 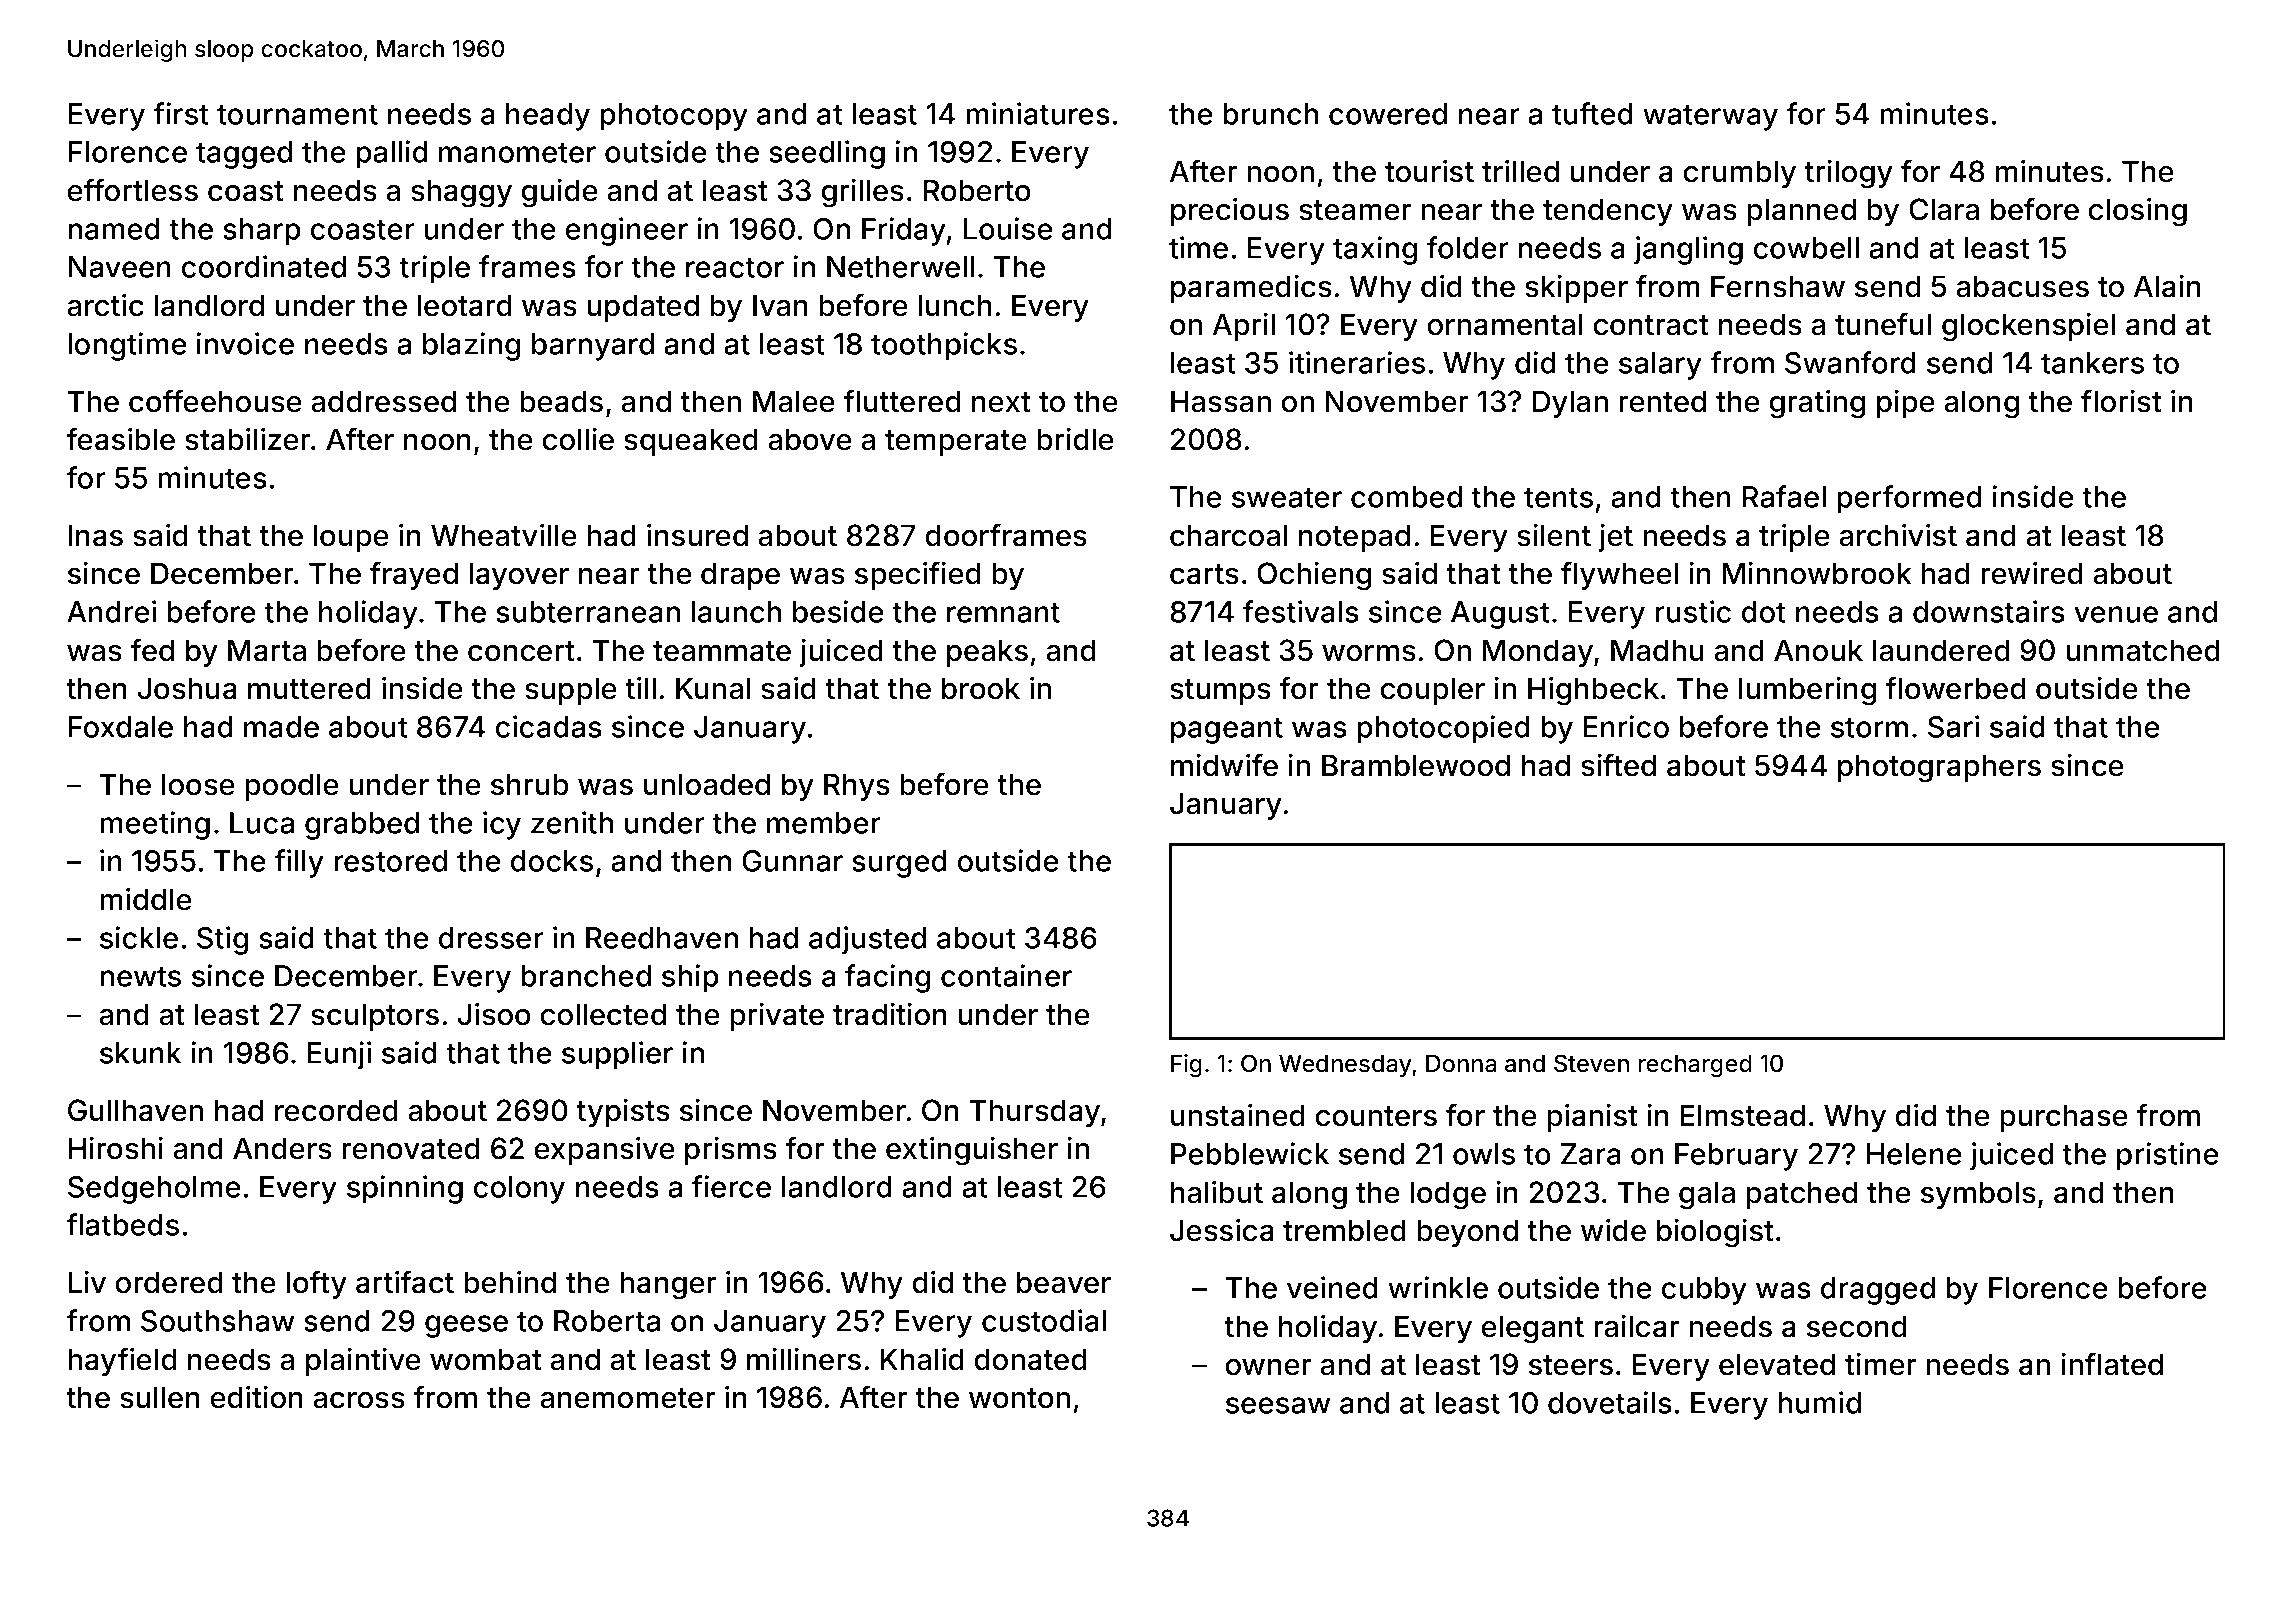 I want to click on notepad, so click(x=1354, y=538).
